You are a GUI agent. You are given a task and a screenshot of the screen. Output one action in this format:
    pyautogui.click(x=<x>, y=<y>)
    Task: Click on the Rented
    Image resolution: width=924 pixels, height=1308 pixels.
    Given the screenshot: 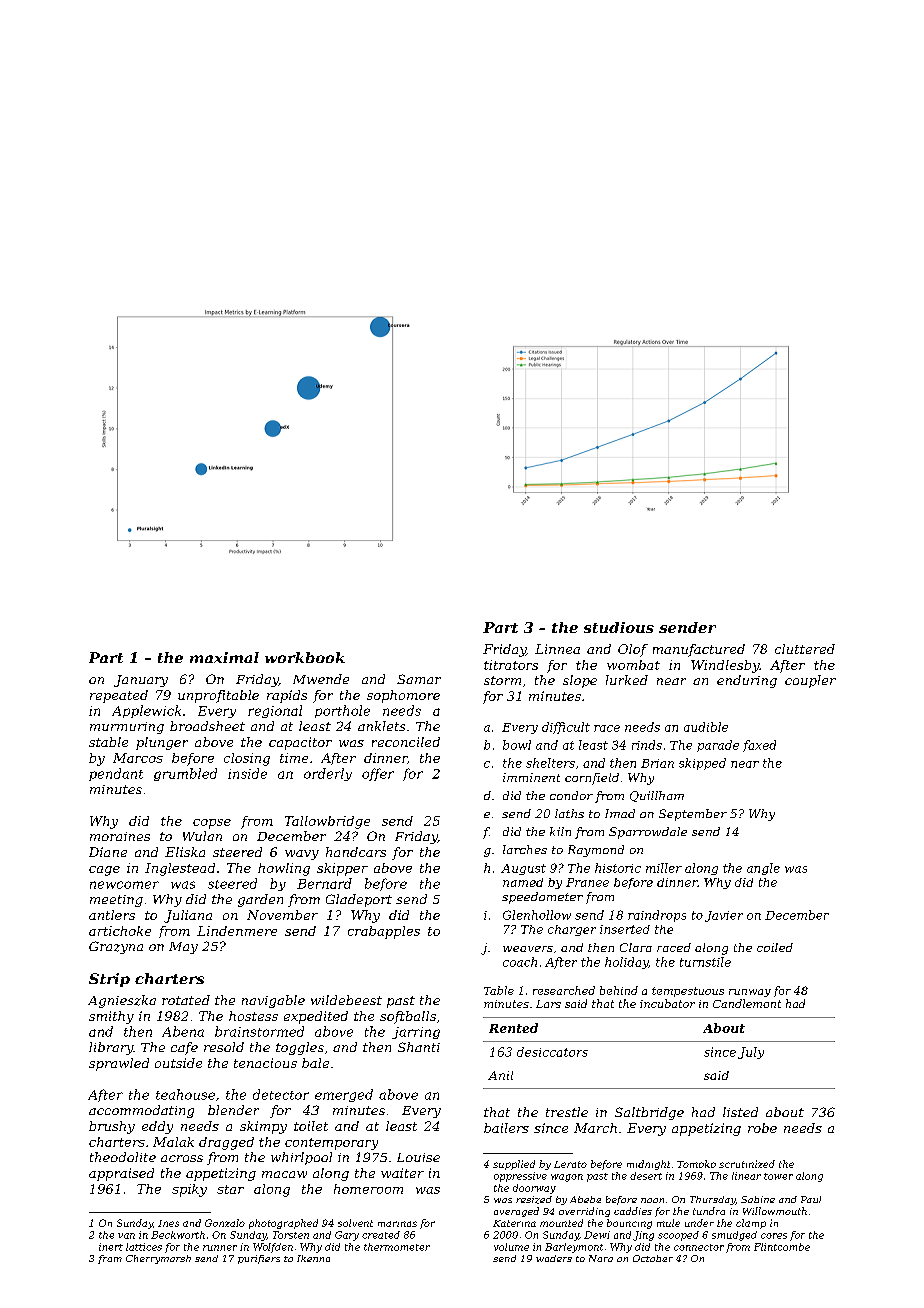 What is the action you would take?
    pyautogui.click(x=513, y=1028)
